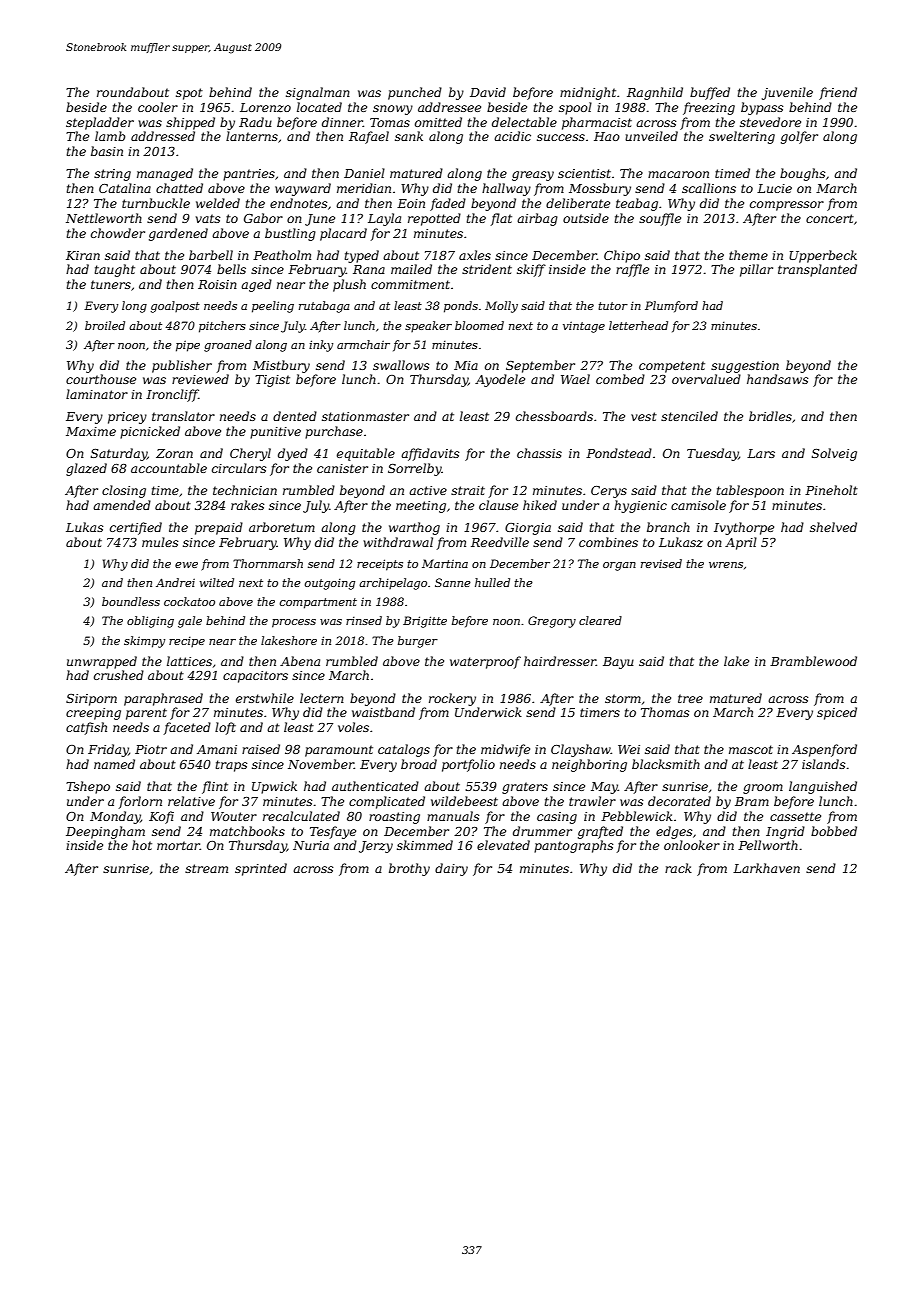 The image size is (924, 1308). I want to click on theme, so click(748, 255).
